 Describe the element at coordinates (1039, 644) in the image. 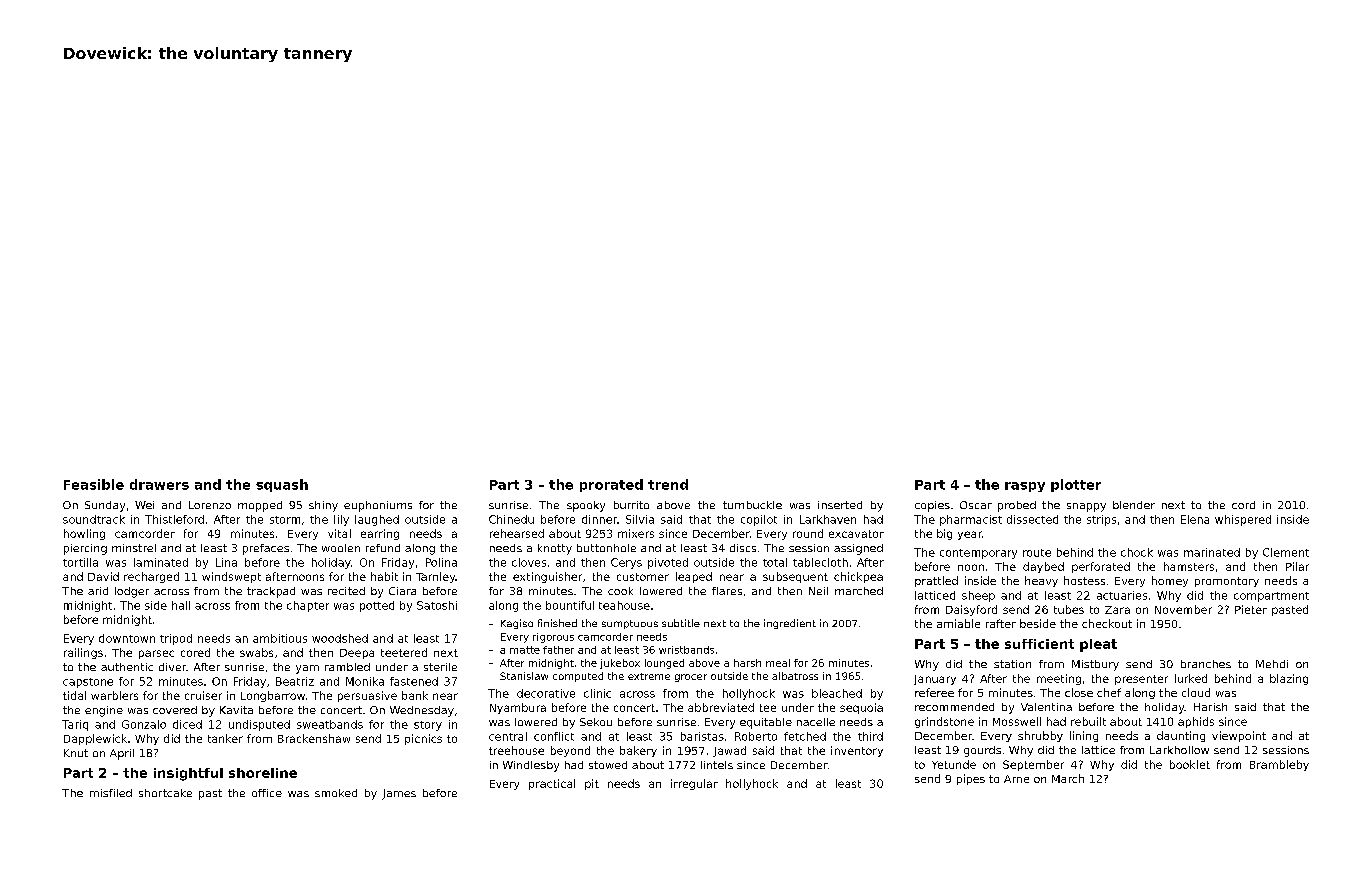

I see `sufficient` at that location.
